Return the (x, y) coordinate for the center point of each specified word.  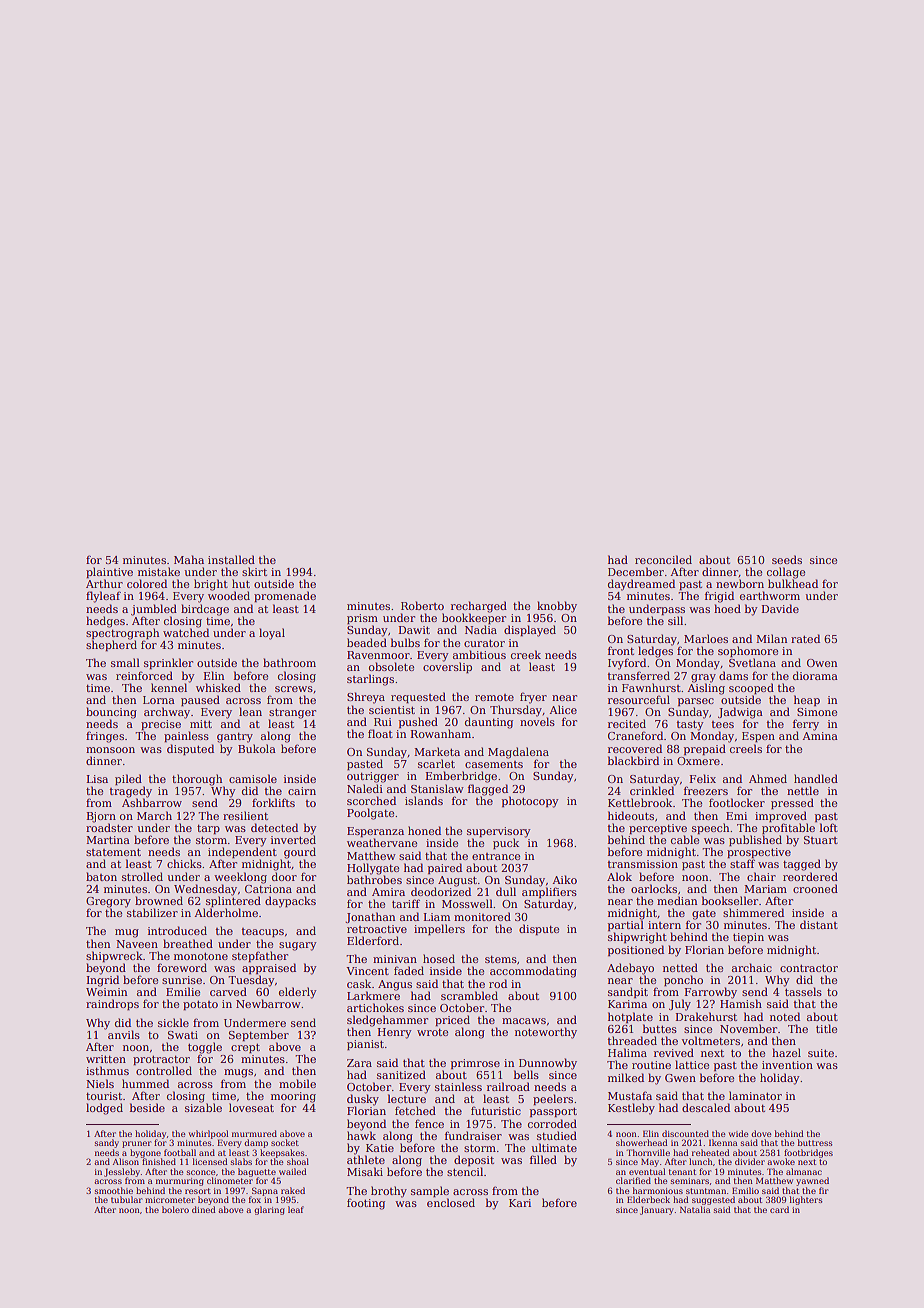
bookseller (730, 900)
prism (362, 619)
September (259, 1035)
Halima (627, 1052)
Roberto (422, 605)
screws (294, 689)
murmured (254, 1133)
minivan (395, 959)
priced (452, 1020)
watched (186, 632)
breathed (188, 943)
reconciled (663, 559)
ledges (655, 652)
